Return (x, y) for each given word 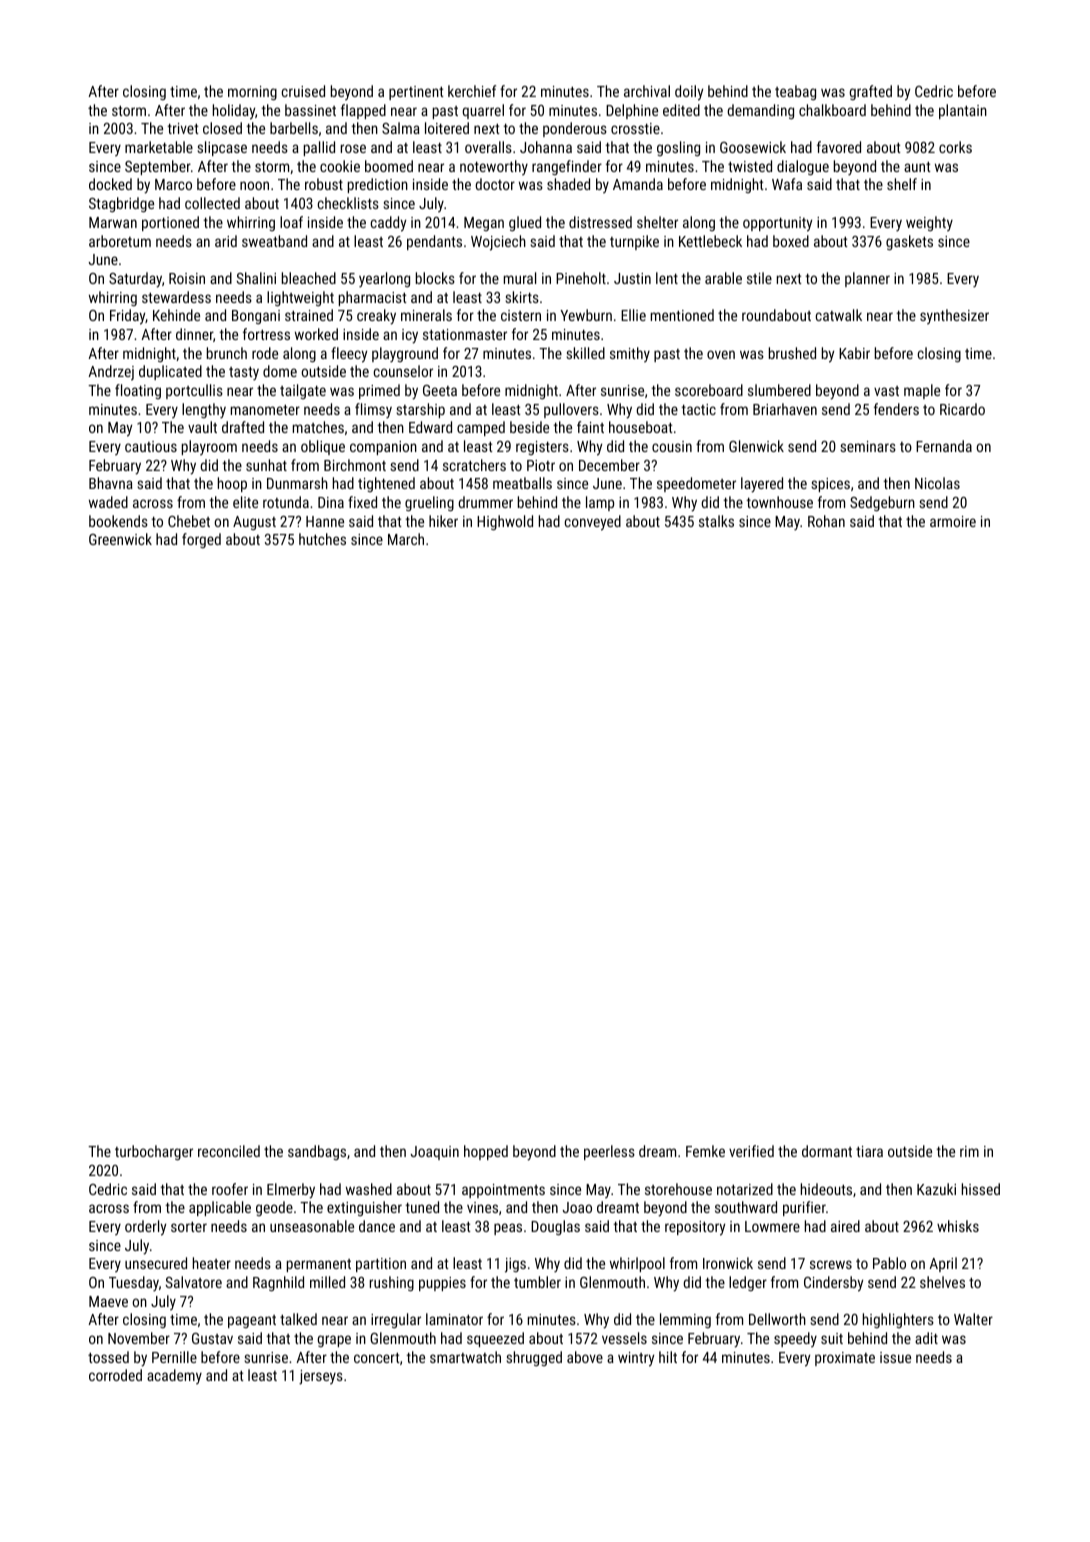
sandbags (317, 1152)
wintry (636, 1359)
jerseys (321, 1377)
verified (751, 1151)
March (406, 539)
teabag (795, 92)
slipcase (222, 148)
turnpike (634, 242)
